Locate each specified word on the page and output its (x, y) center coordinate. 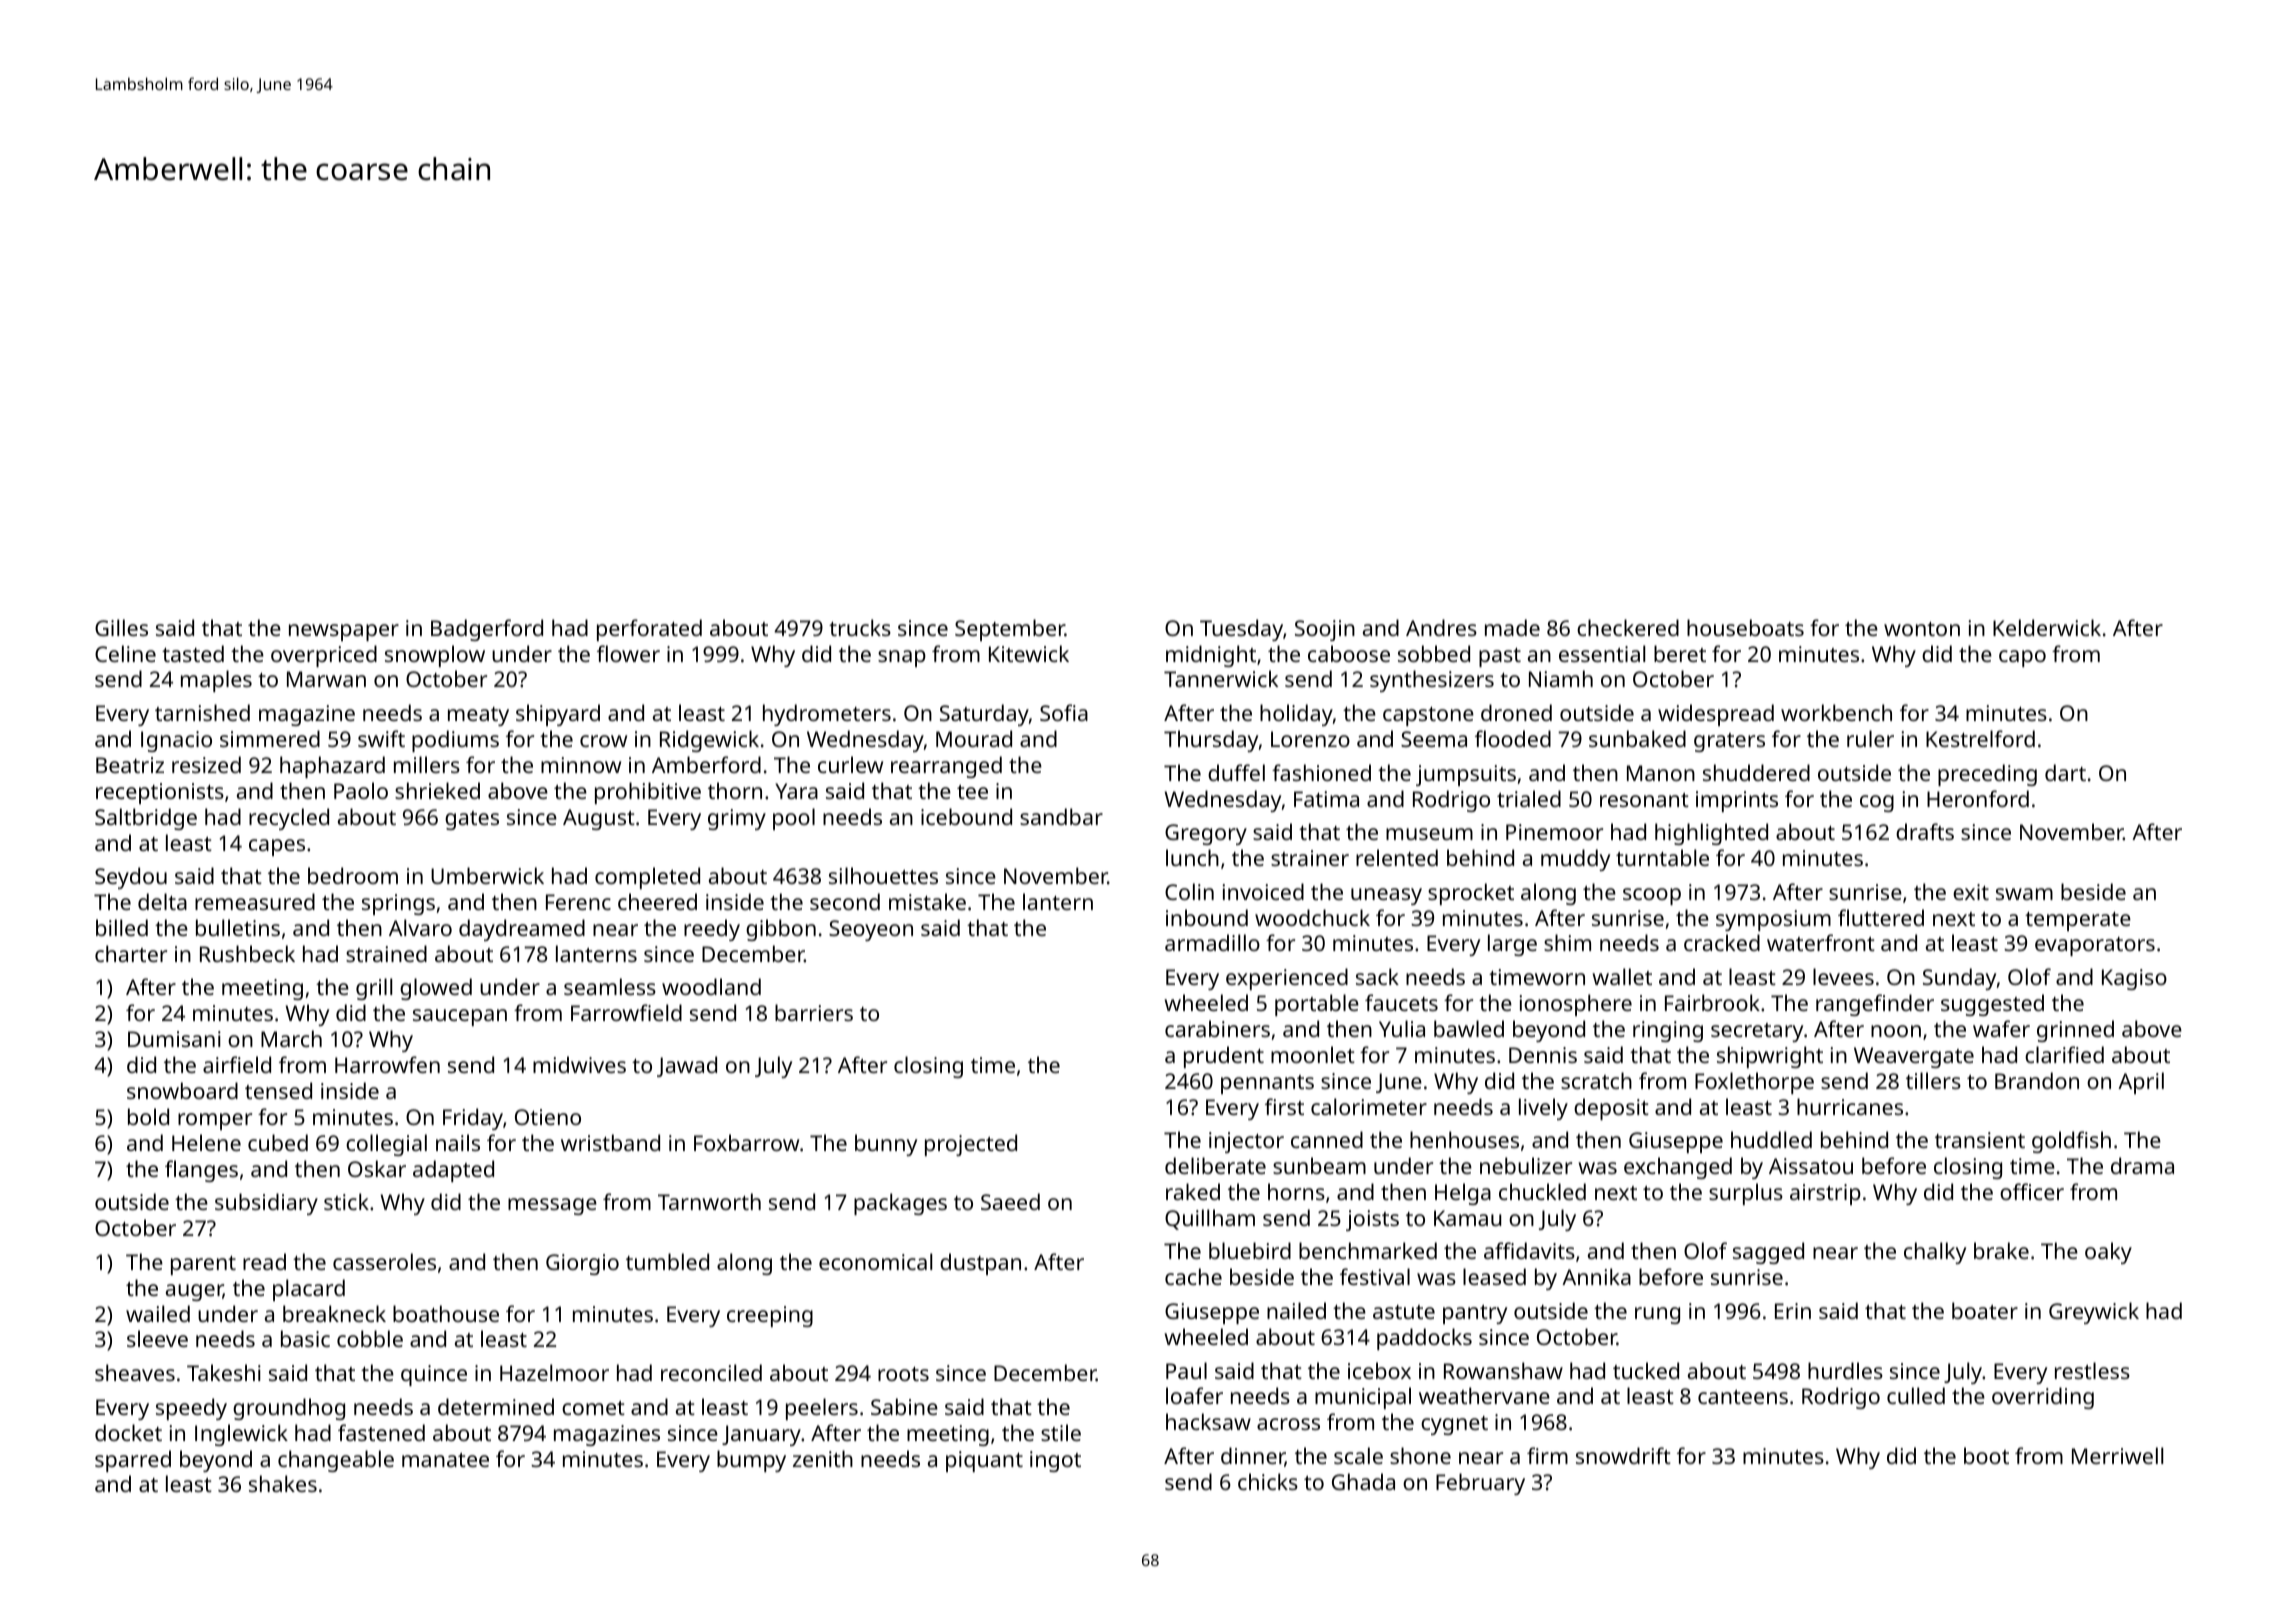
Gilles (121, 627)
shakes (283, 1483)
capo (2022, 658)
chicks (1268, 1481)
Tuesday (1241, 630)
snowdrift (1623, 1455)
